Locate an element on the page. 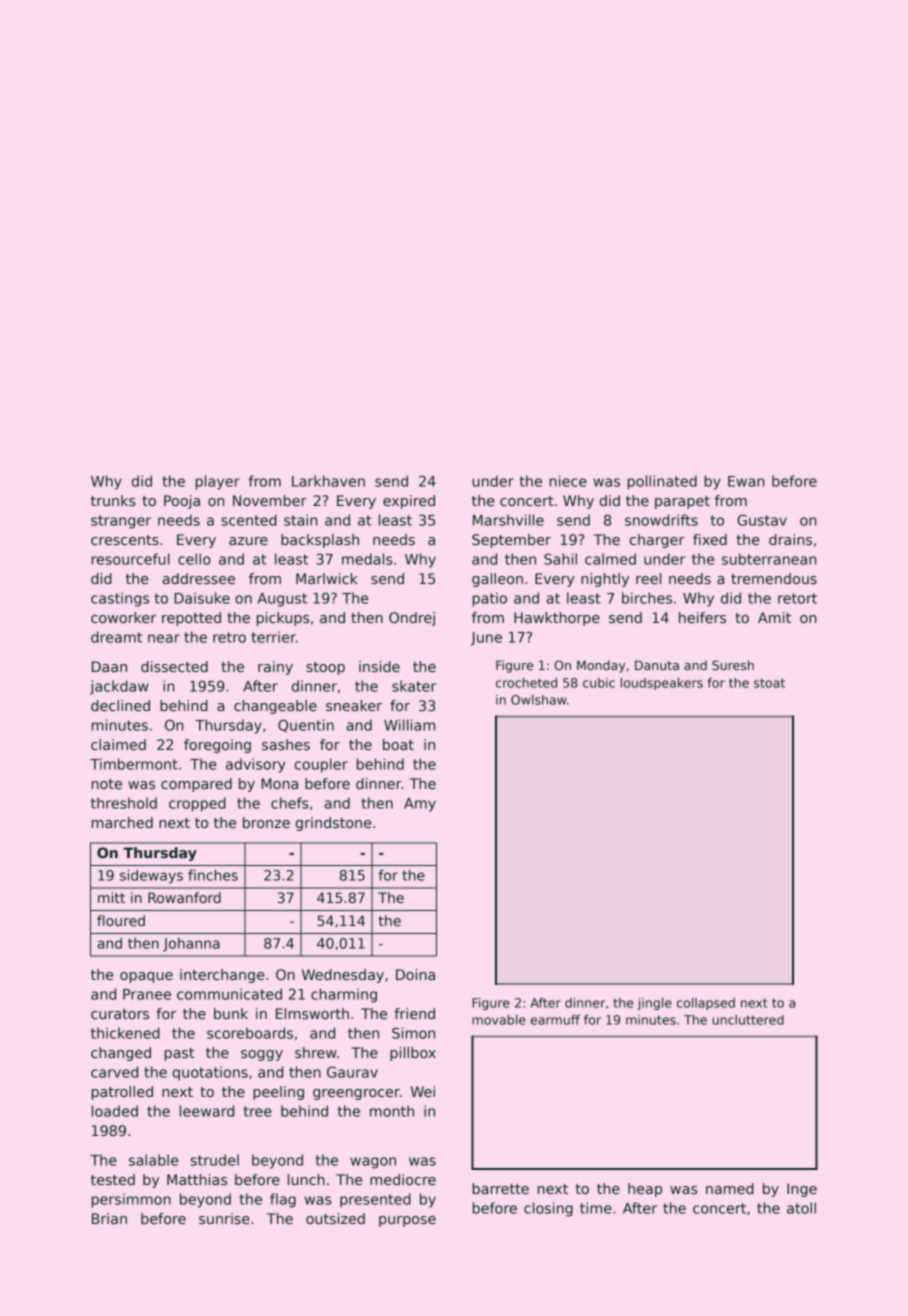 The height and width of the image is (1316, 908). trunks is located at coordinates (113, 500).
